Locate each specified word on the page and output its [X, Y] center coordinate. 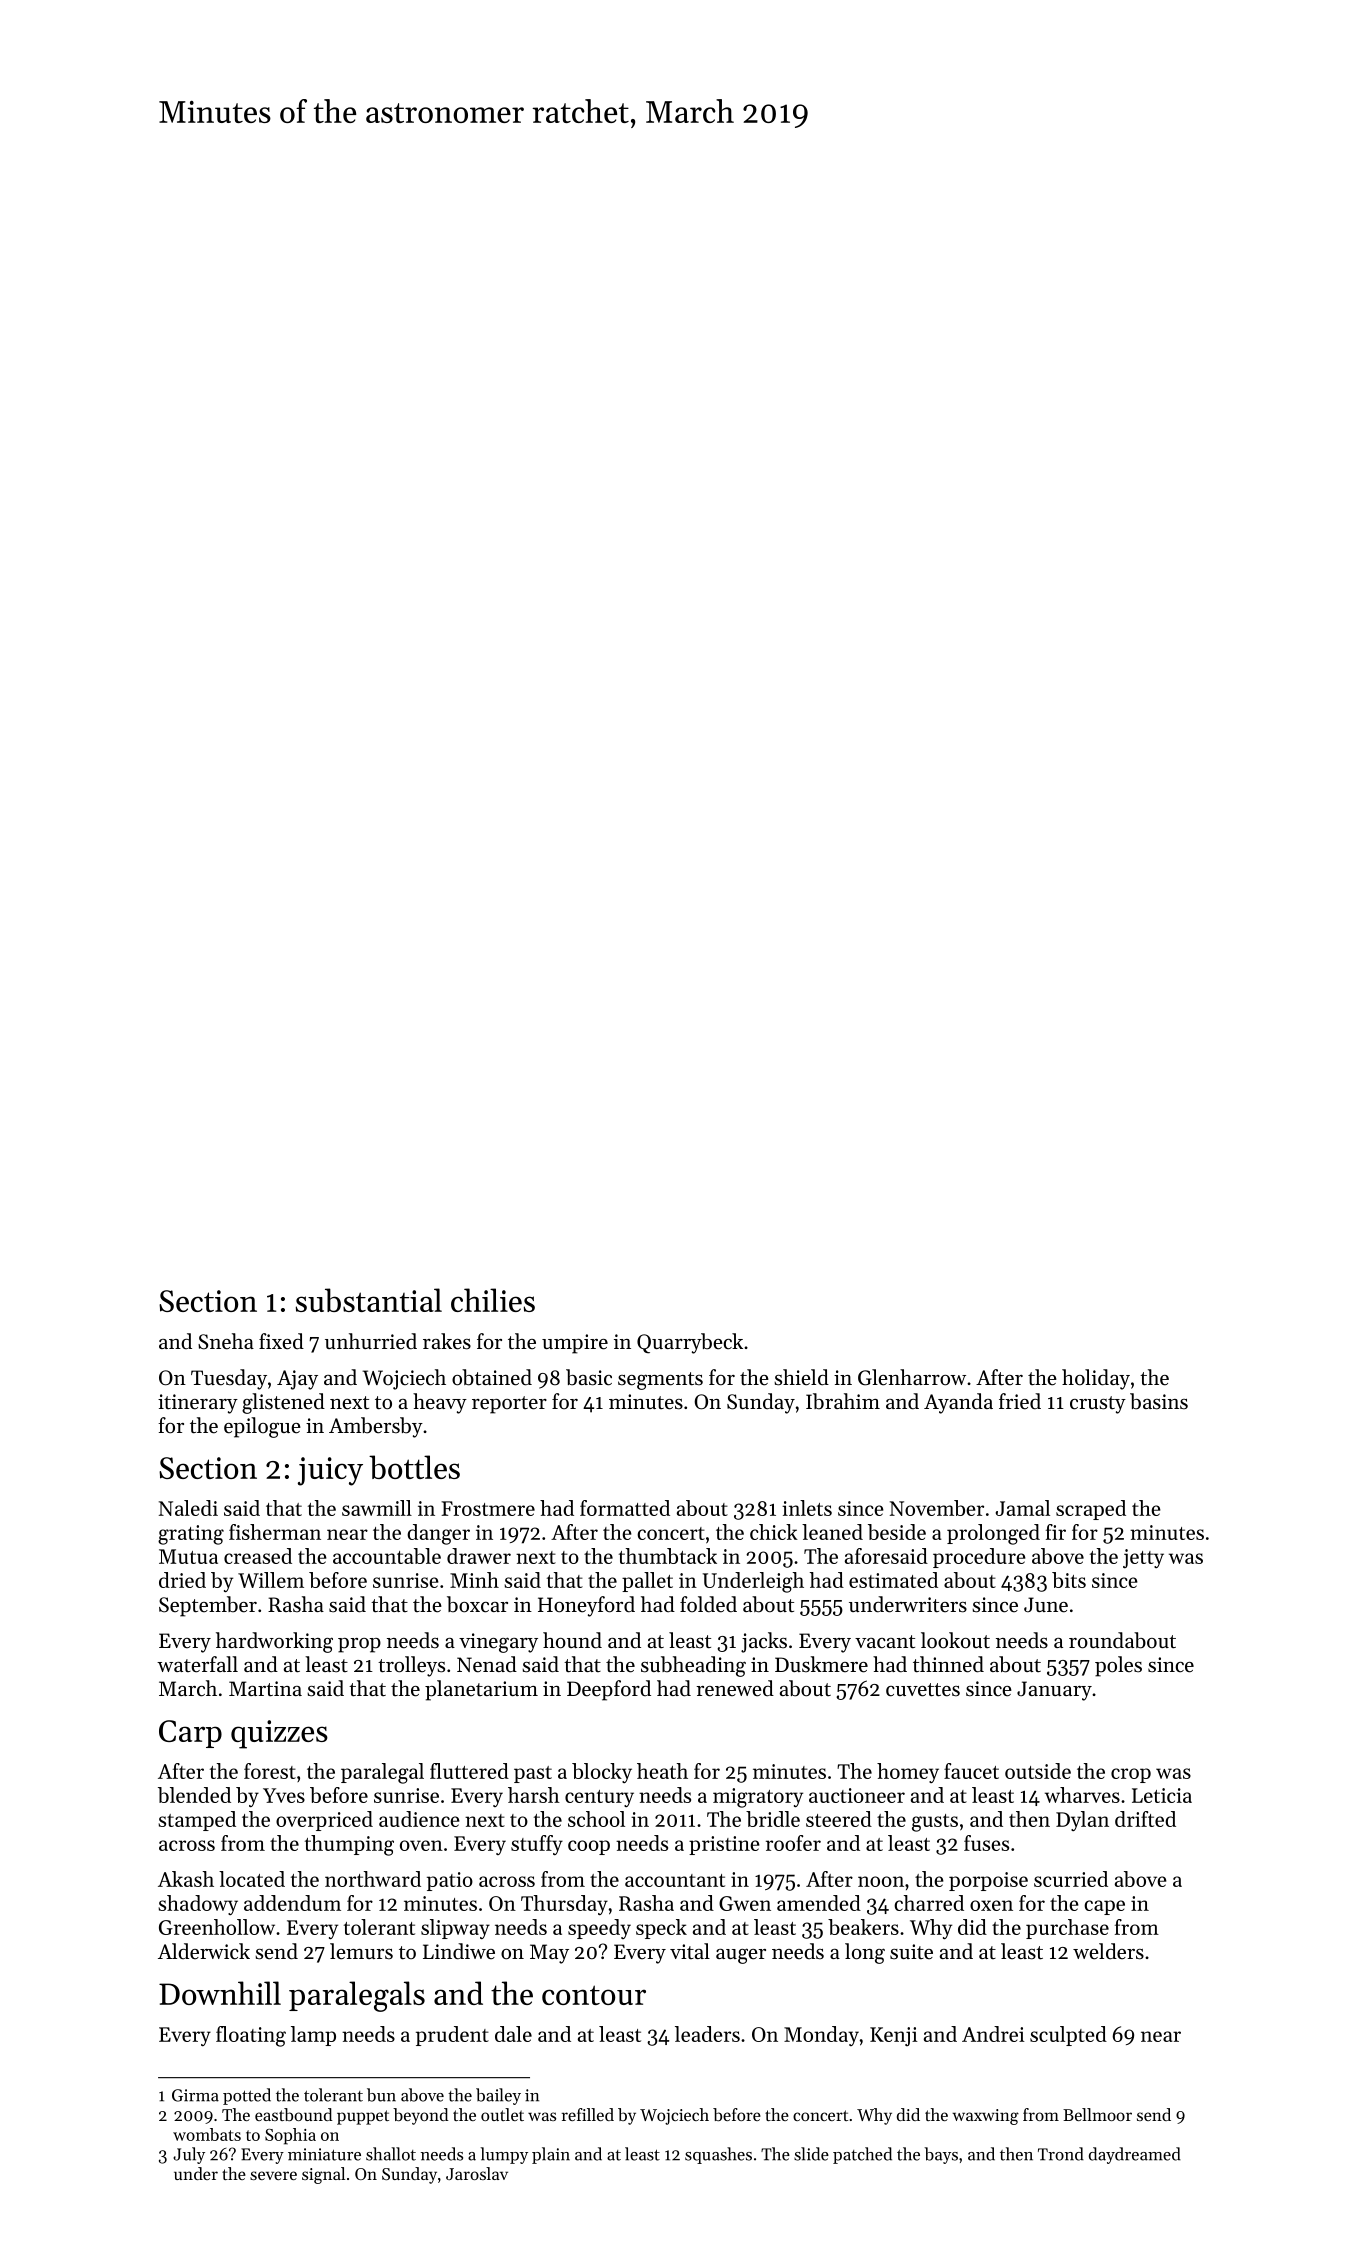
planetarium [481, 1690]
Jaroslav [477, 2173]
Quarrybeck [690, 1343]
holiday [1096, 1379]
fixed [281, 1341]
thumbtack [668, 1556]
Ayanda [958, 1403]
